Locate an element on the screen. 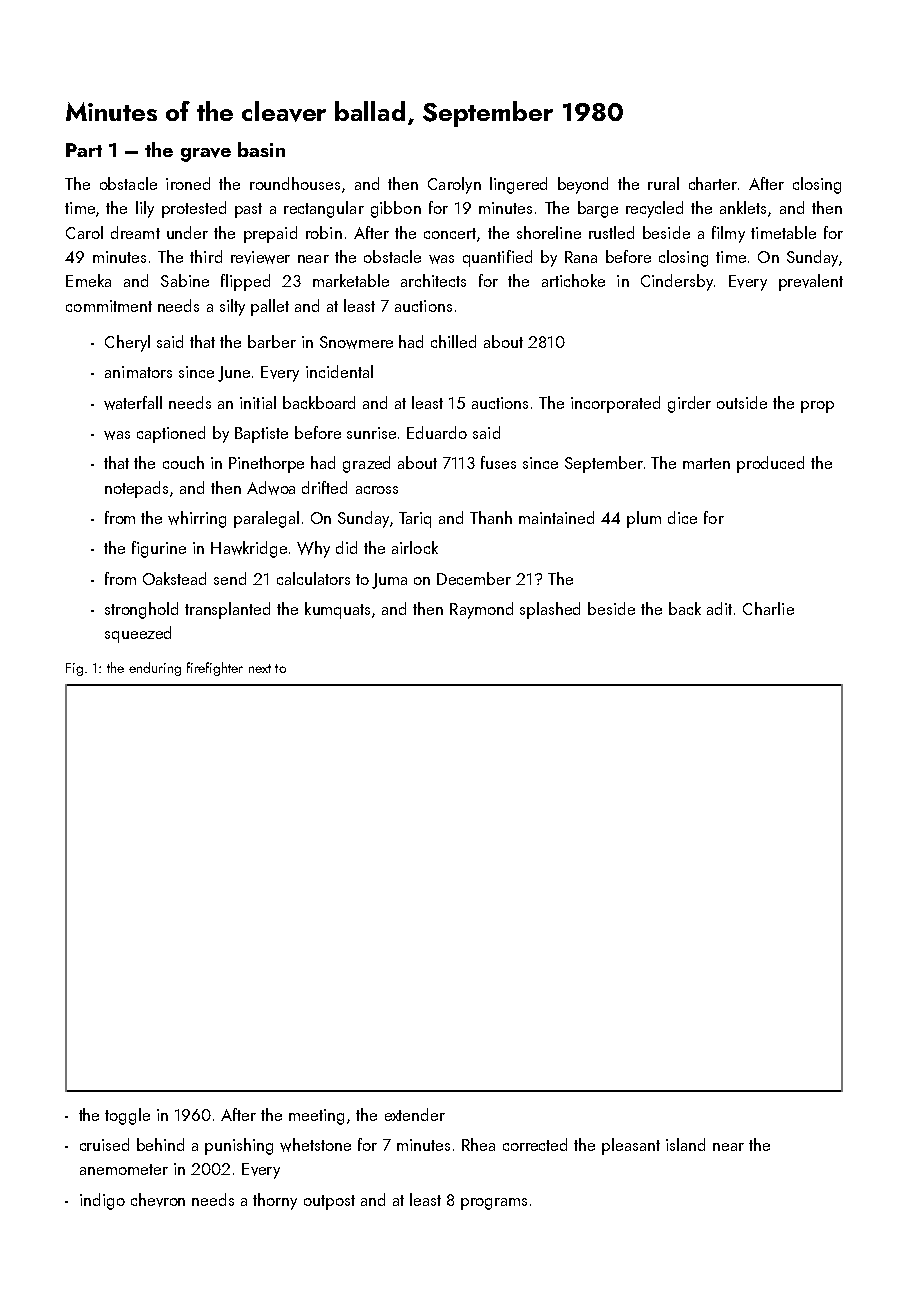 Image resolution: width=908 pixels, height=1316 pixels. island is located at coordinates (685, 1144).
